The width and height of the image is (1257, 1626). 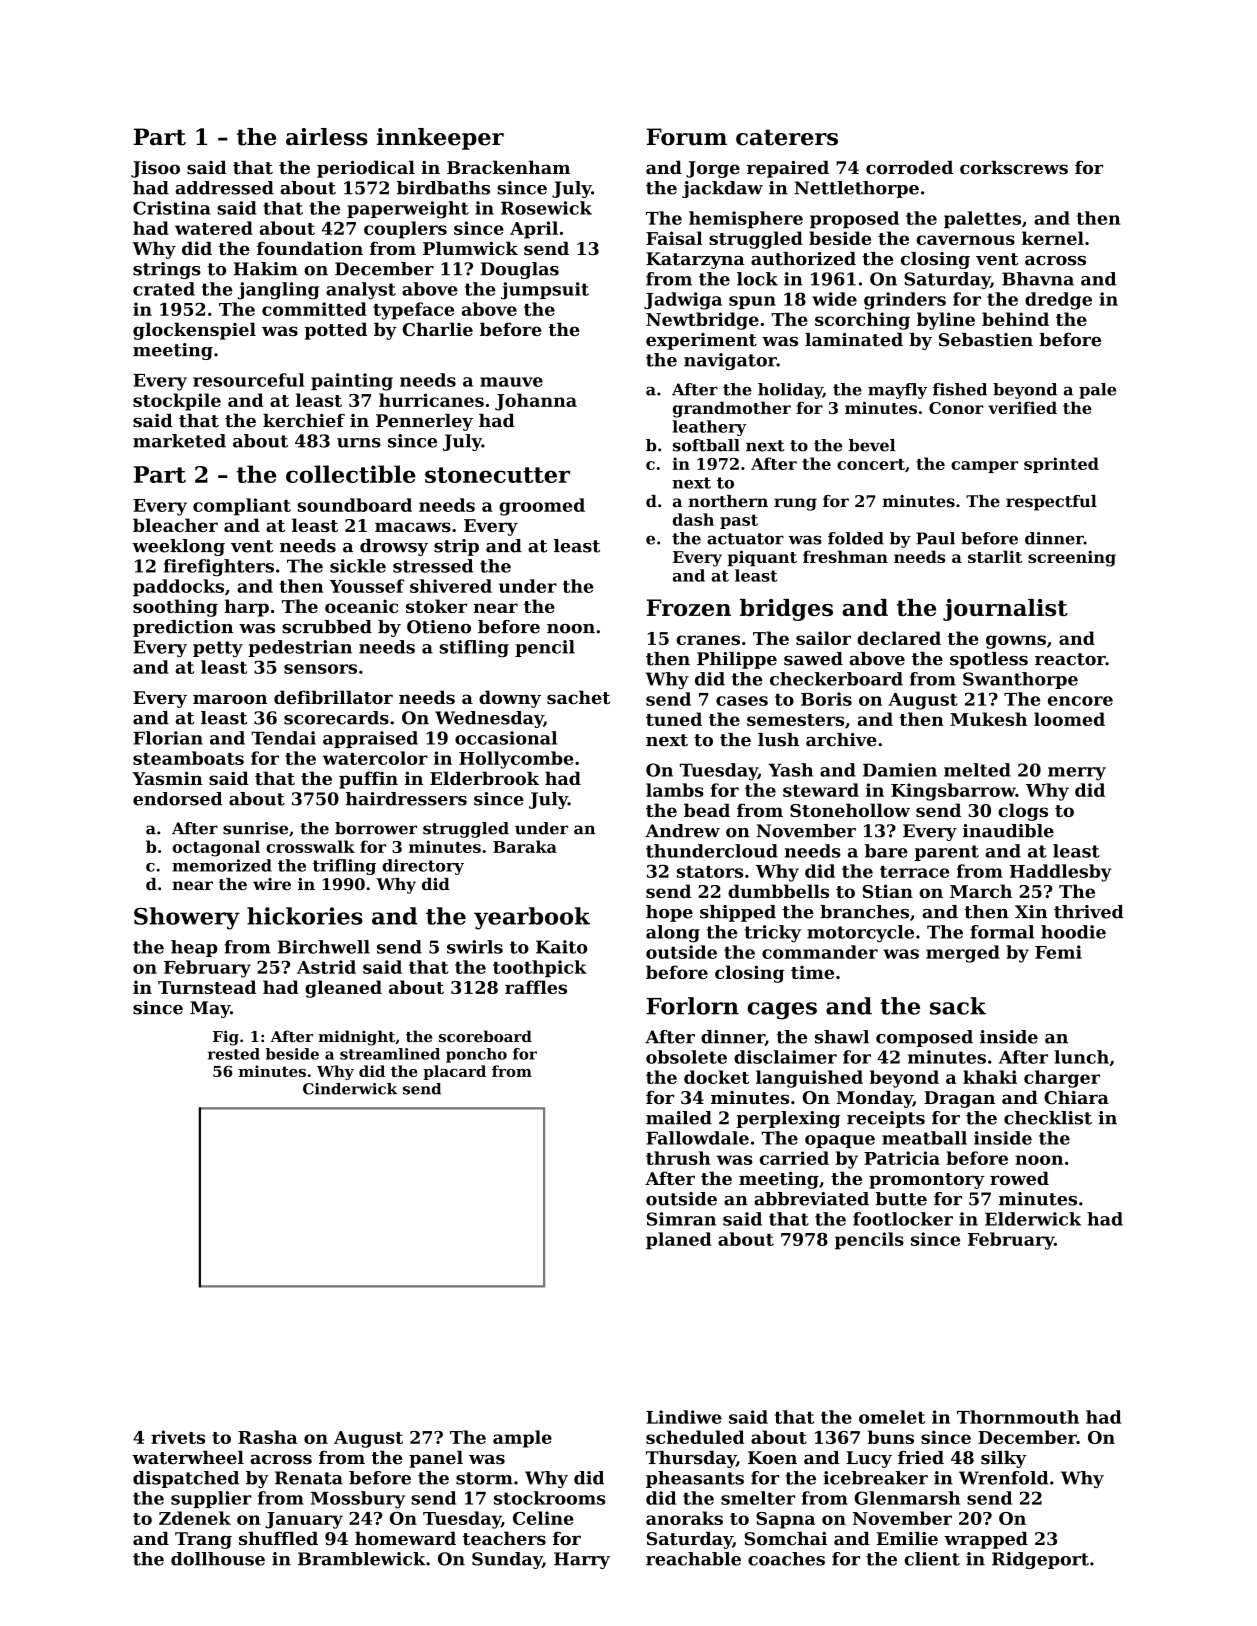 What do you see at coordinates (177, 402) in the image?
I see `stockpile` at bounding box center [177, 402].
